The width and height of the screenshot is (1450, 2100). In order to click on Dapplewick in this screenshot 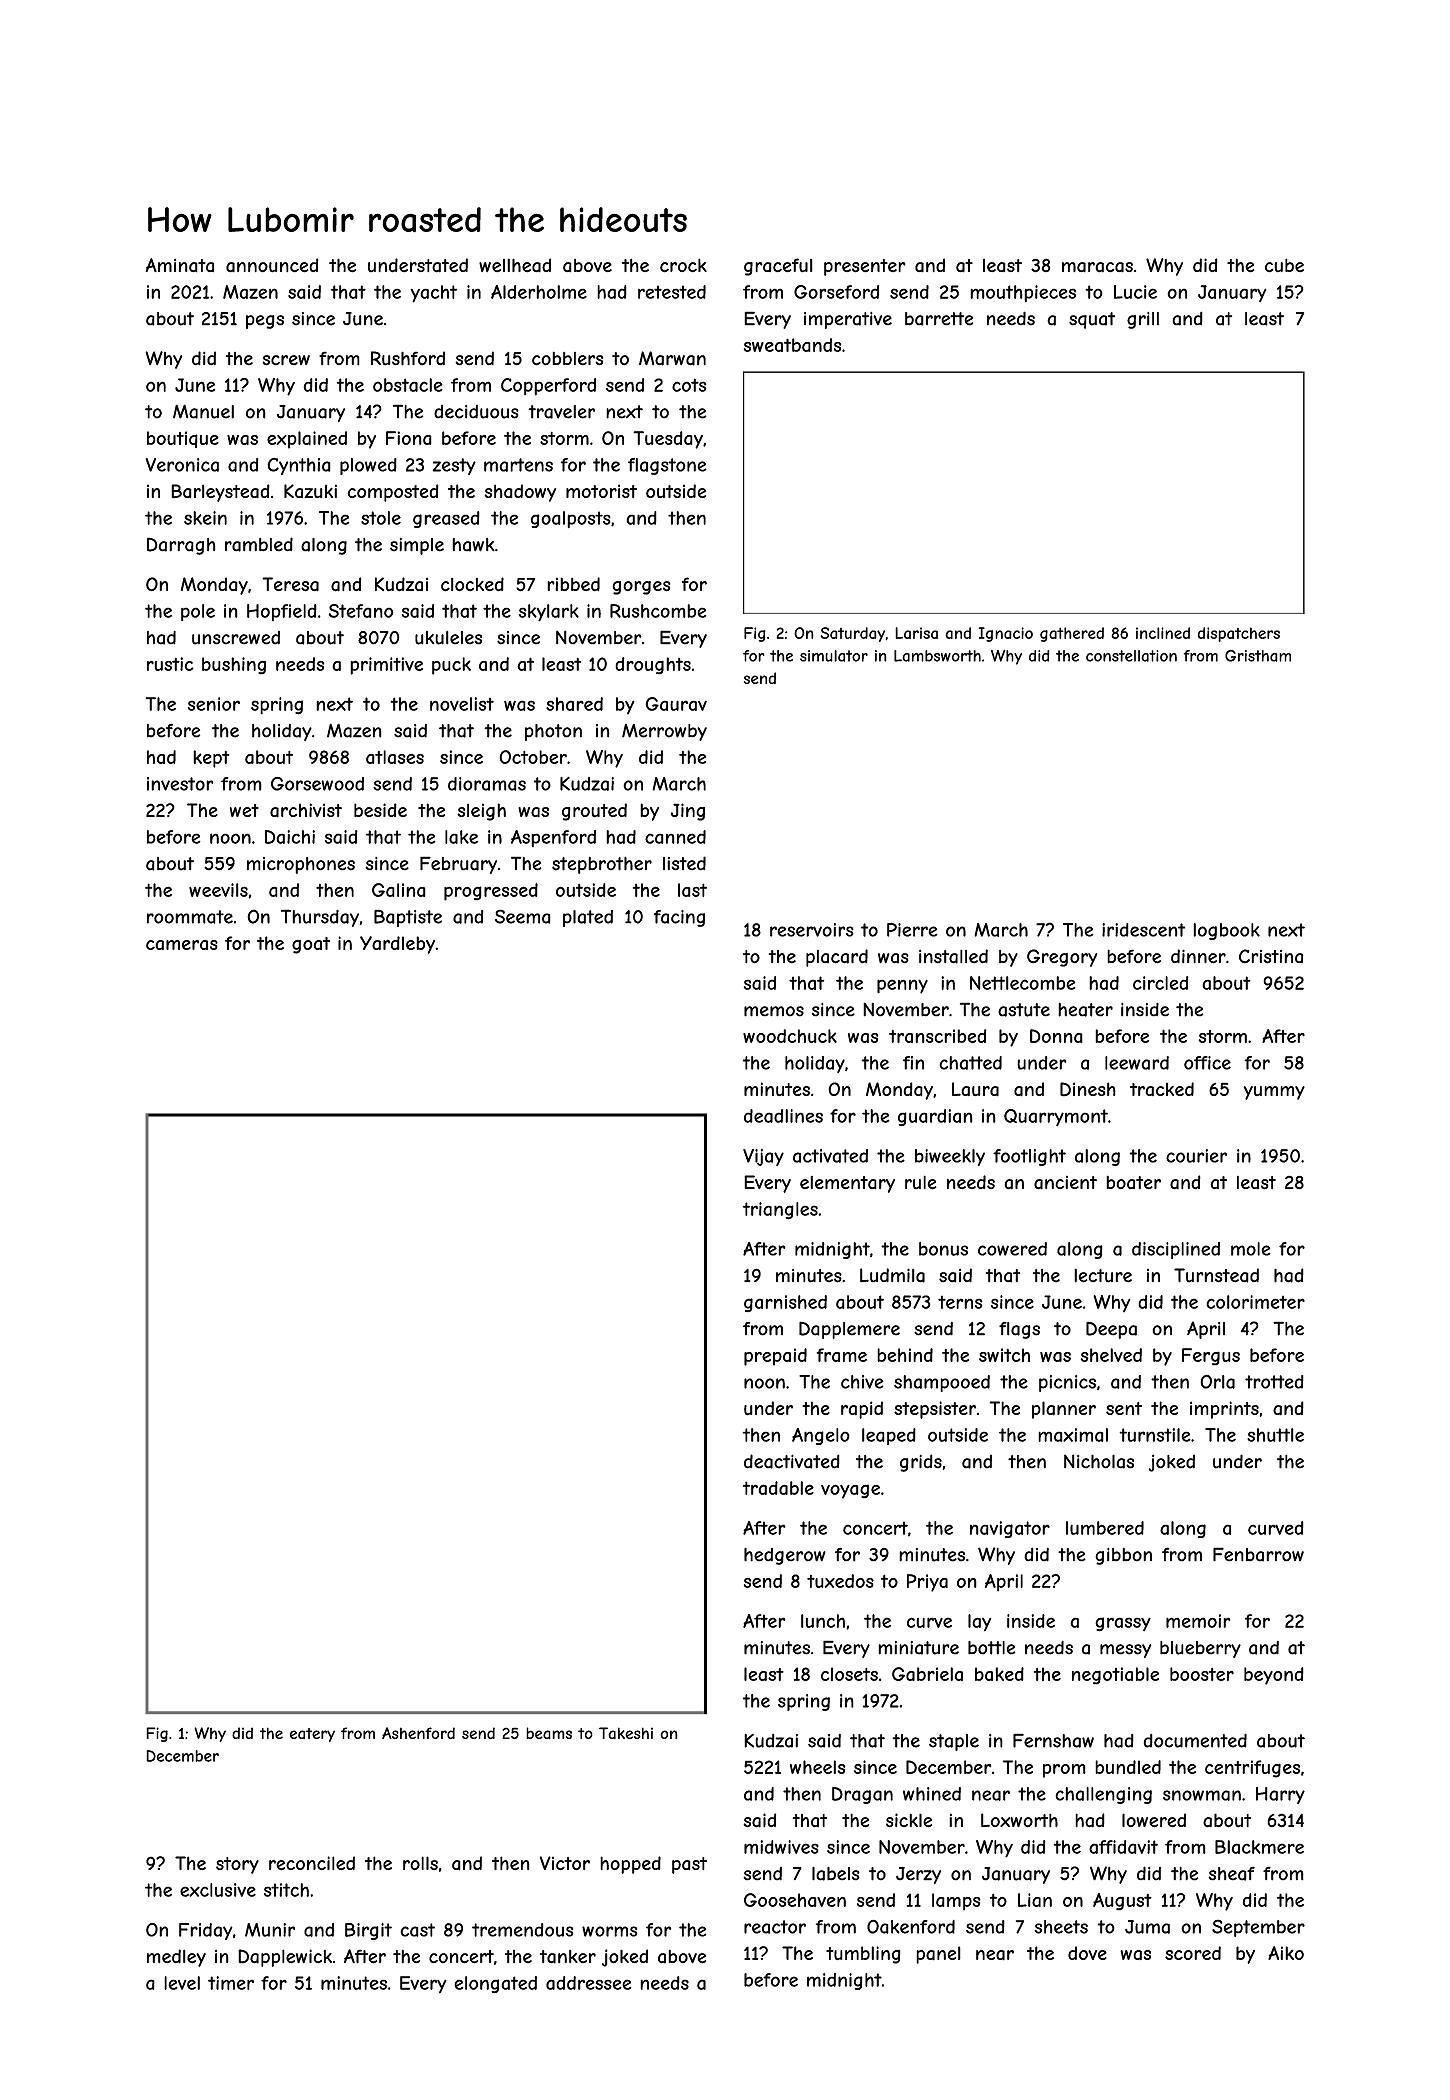, I will do `click(285, 1958)`.
